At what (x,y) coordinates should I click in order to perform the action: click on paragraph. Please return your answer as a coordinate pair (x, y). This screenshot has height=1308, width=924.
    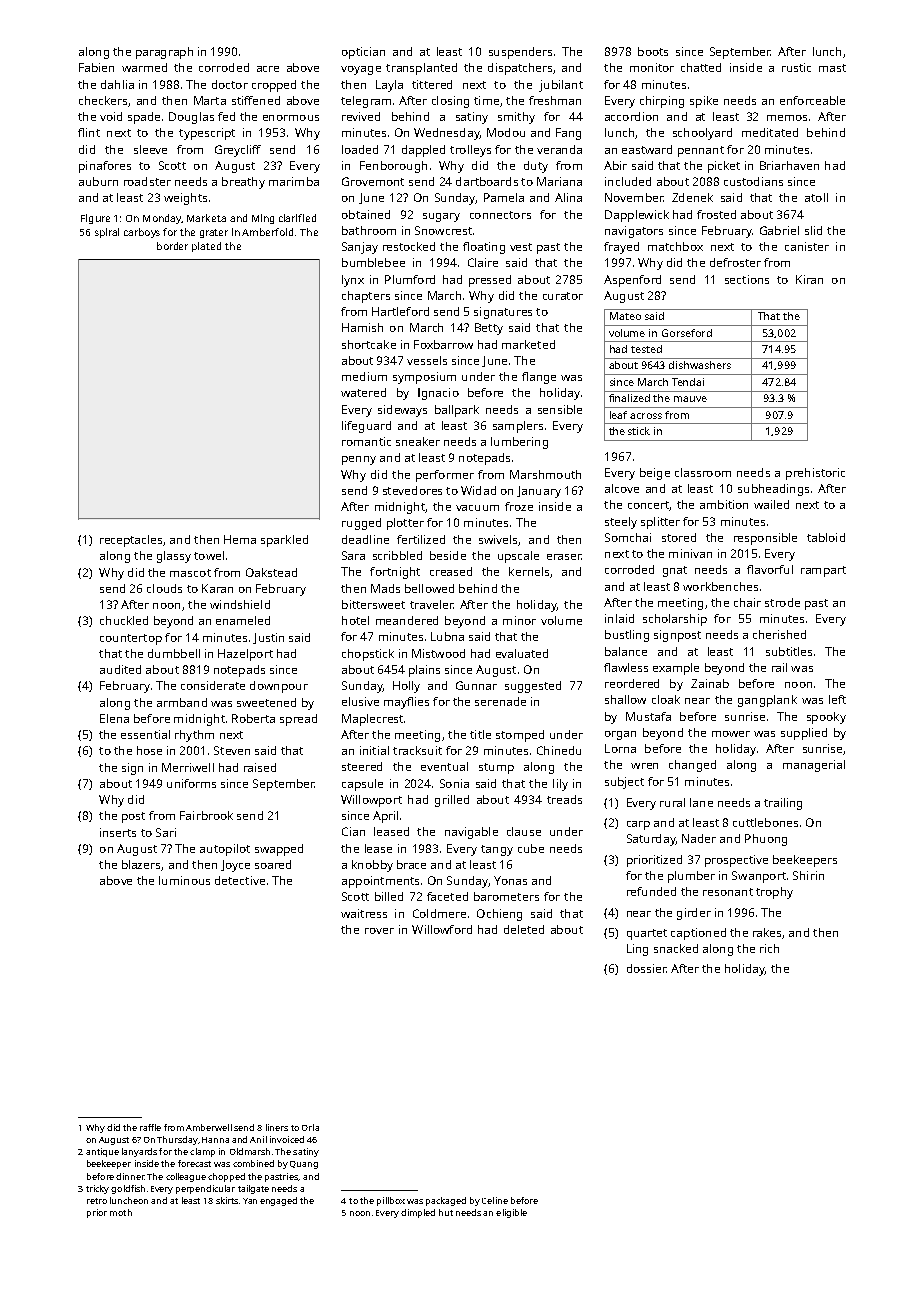
    Looking at the image, I should click on (164, 53).
